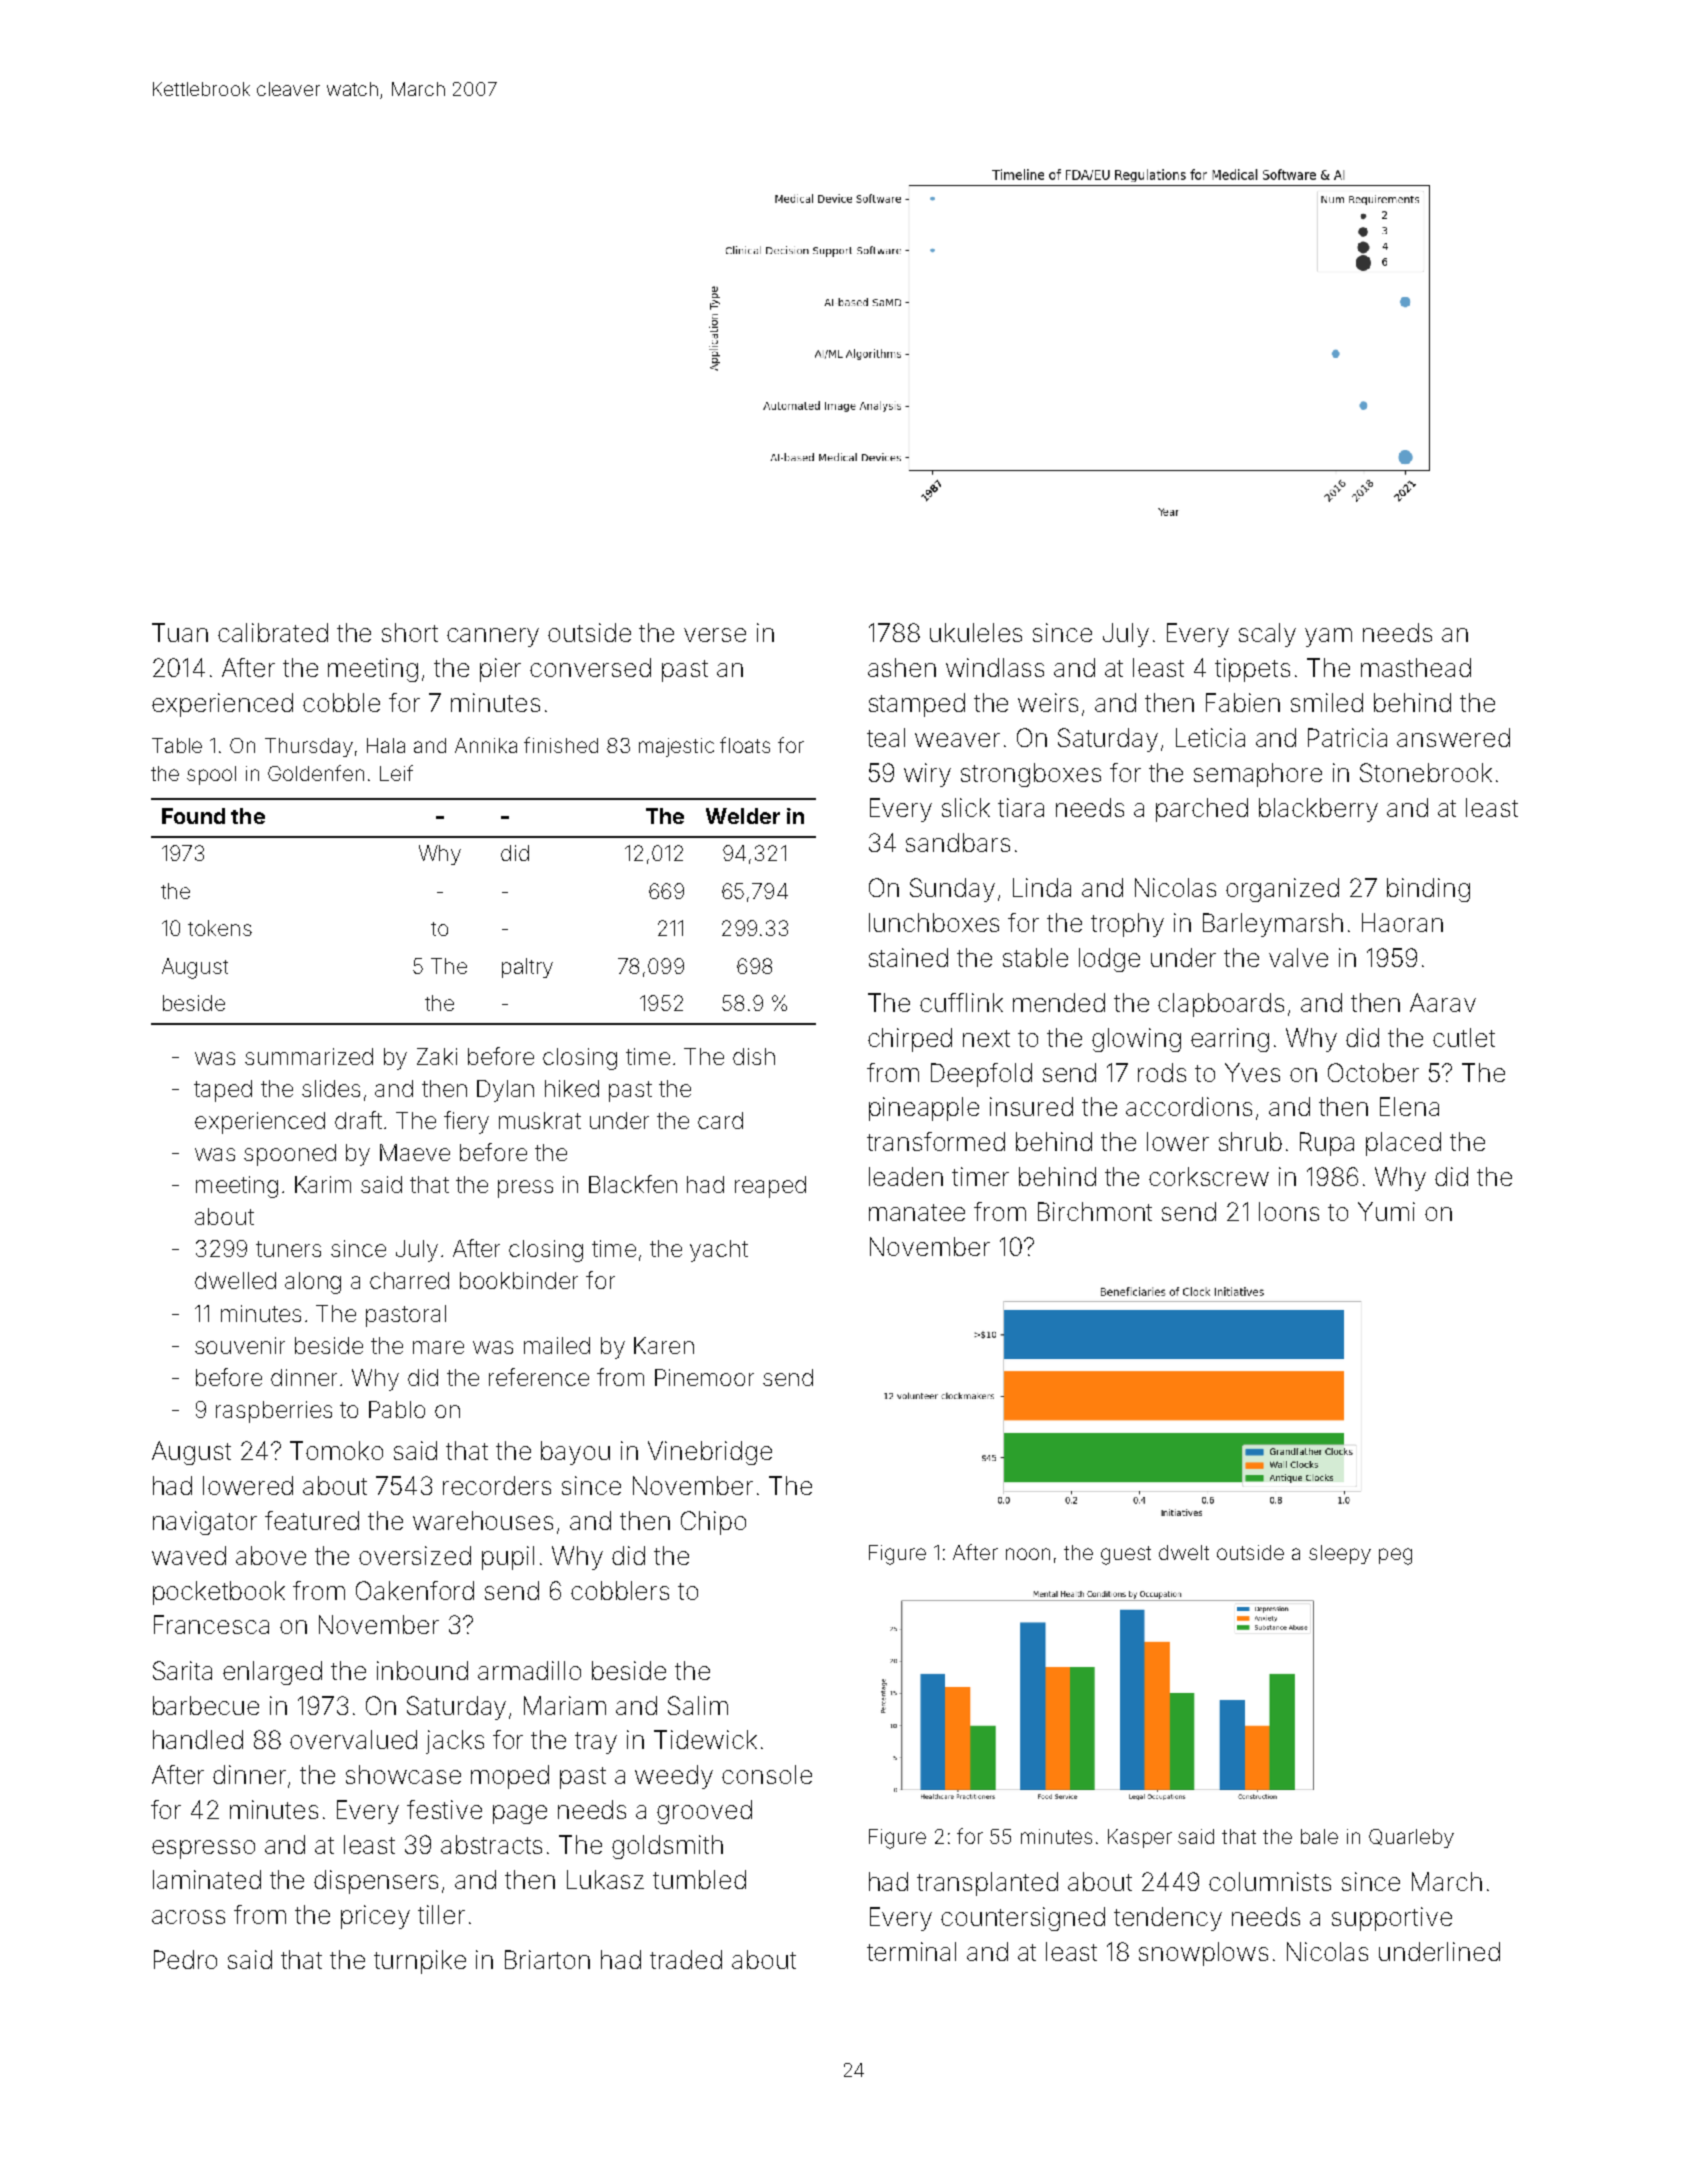 Image resolution: width=1683 pixels, height=2178 pixels. I want to click on noon, so click(1028, 1554).
